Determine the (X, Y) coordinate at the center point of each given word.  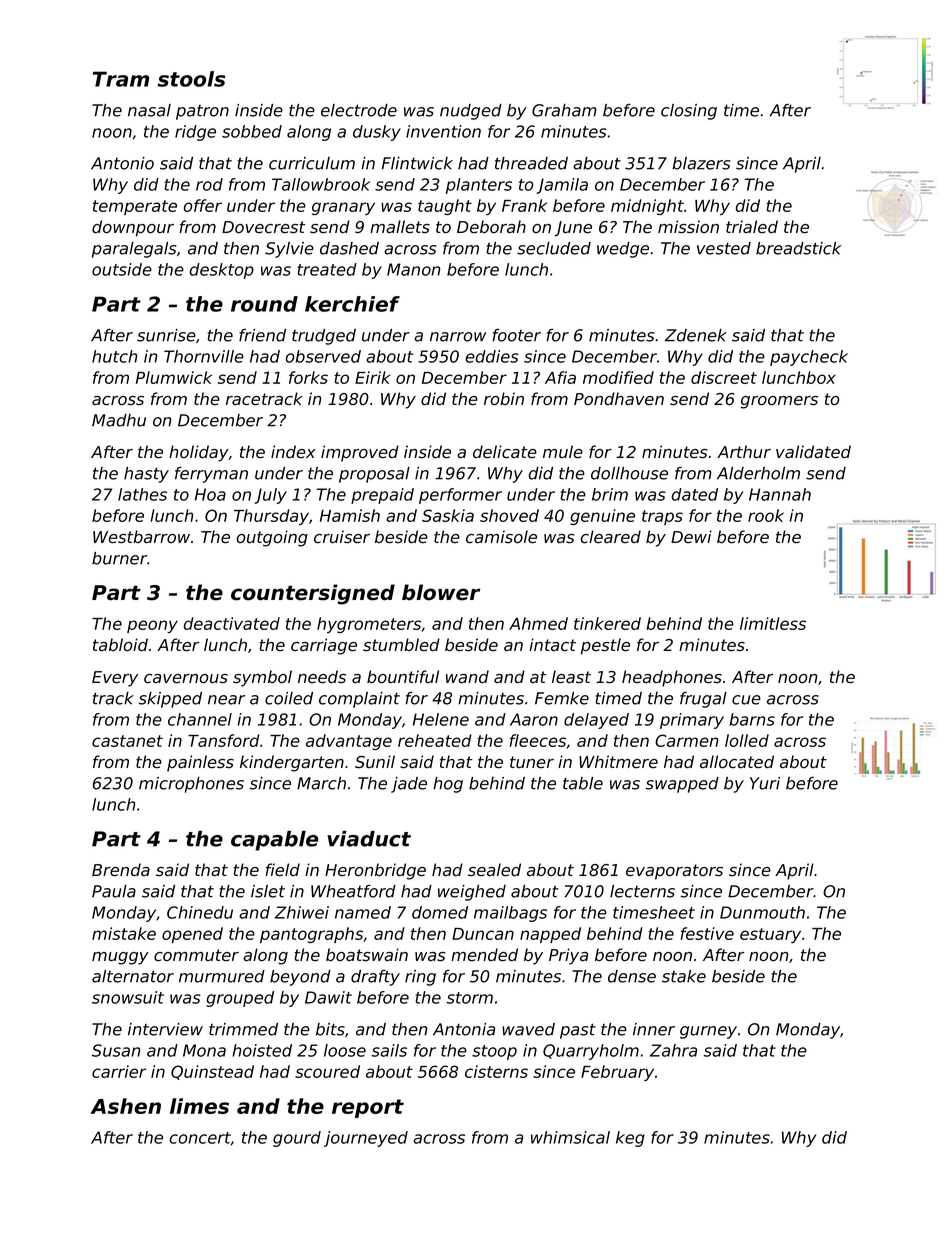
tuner (532, 762)
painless (200, 763)
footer (516, 335)
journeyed (366, 1139)
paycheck (809, 358)
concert (200, 1138)
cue (746, 700)
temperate (135, 207)
